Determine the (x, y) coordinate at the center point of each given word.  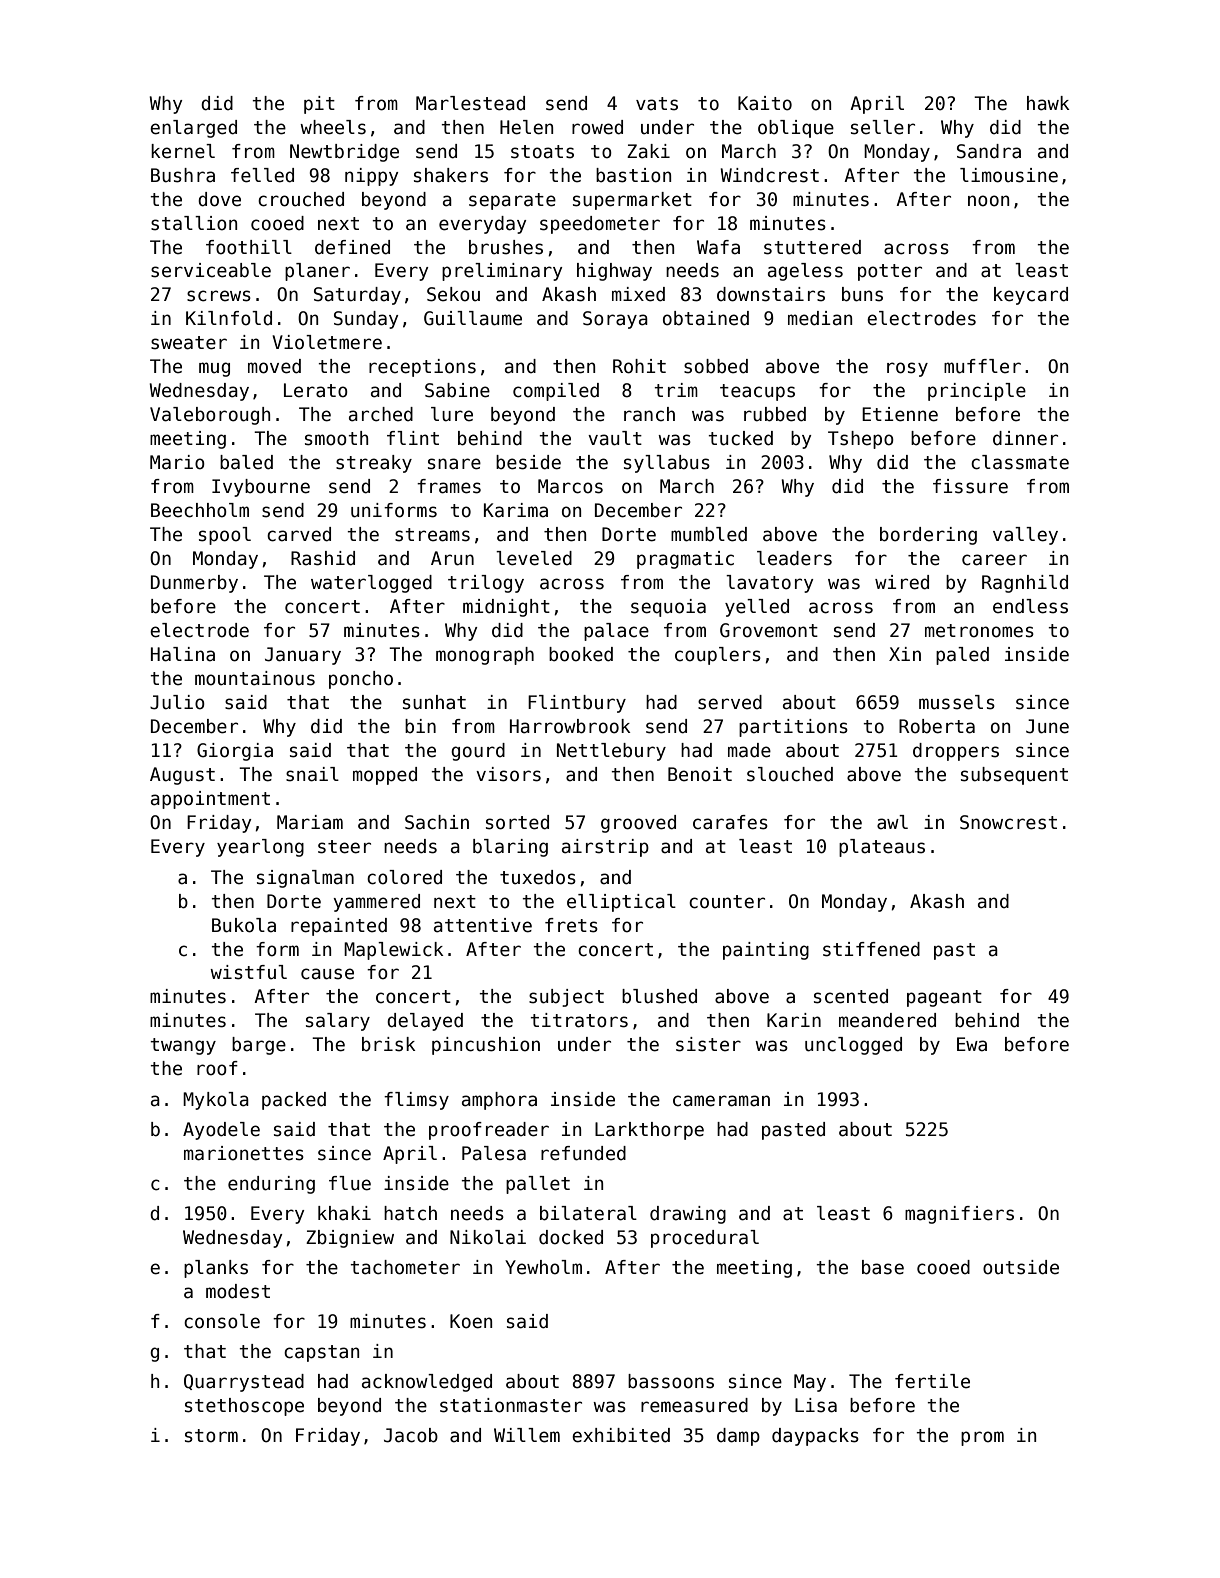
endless (1030, 606)
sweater (189, 343)
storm (211, 1436)
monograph (485, 656)
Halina (183, 654)
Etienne (900, 414)
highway (614, 272)
